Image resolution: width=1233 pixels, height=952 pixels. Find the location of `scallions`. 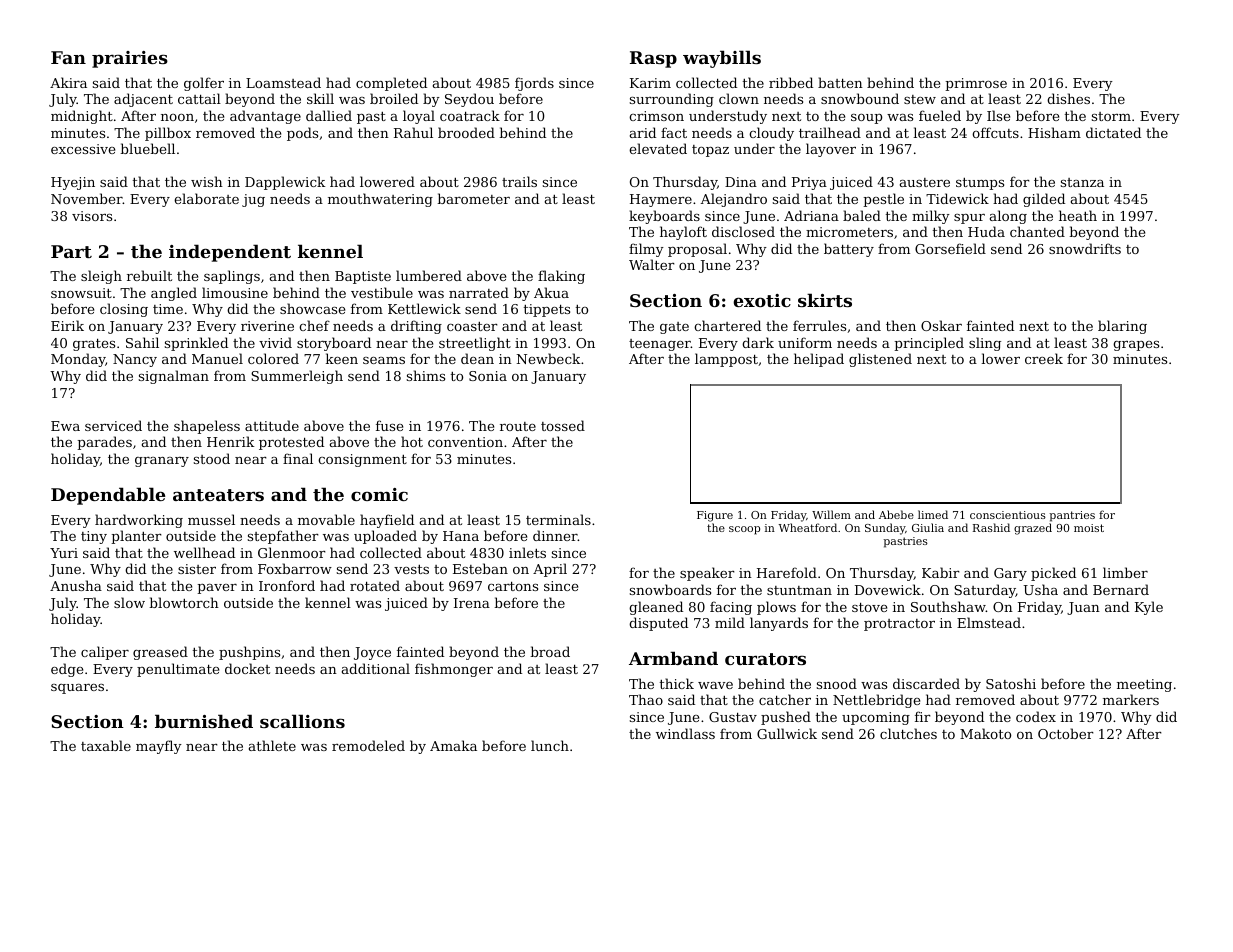

scallions is located at coordinates (302, 721).
